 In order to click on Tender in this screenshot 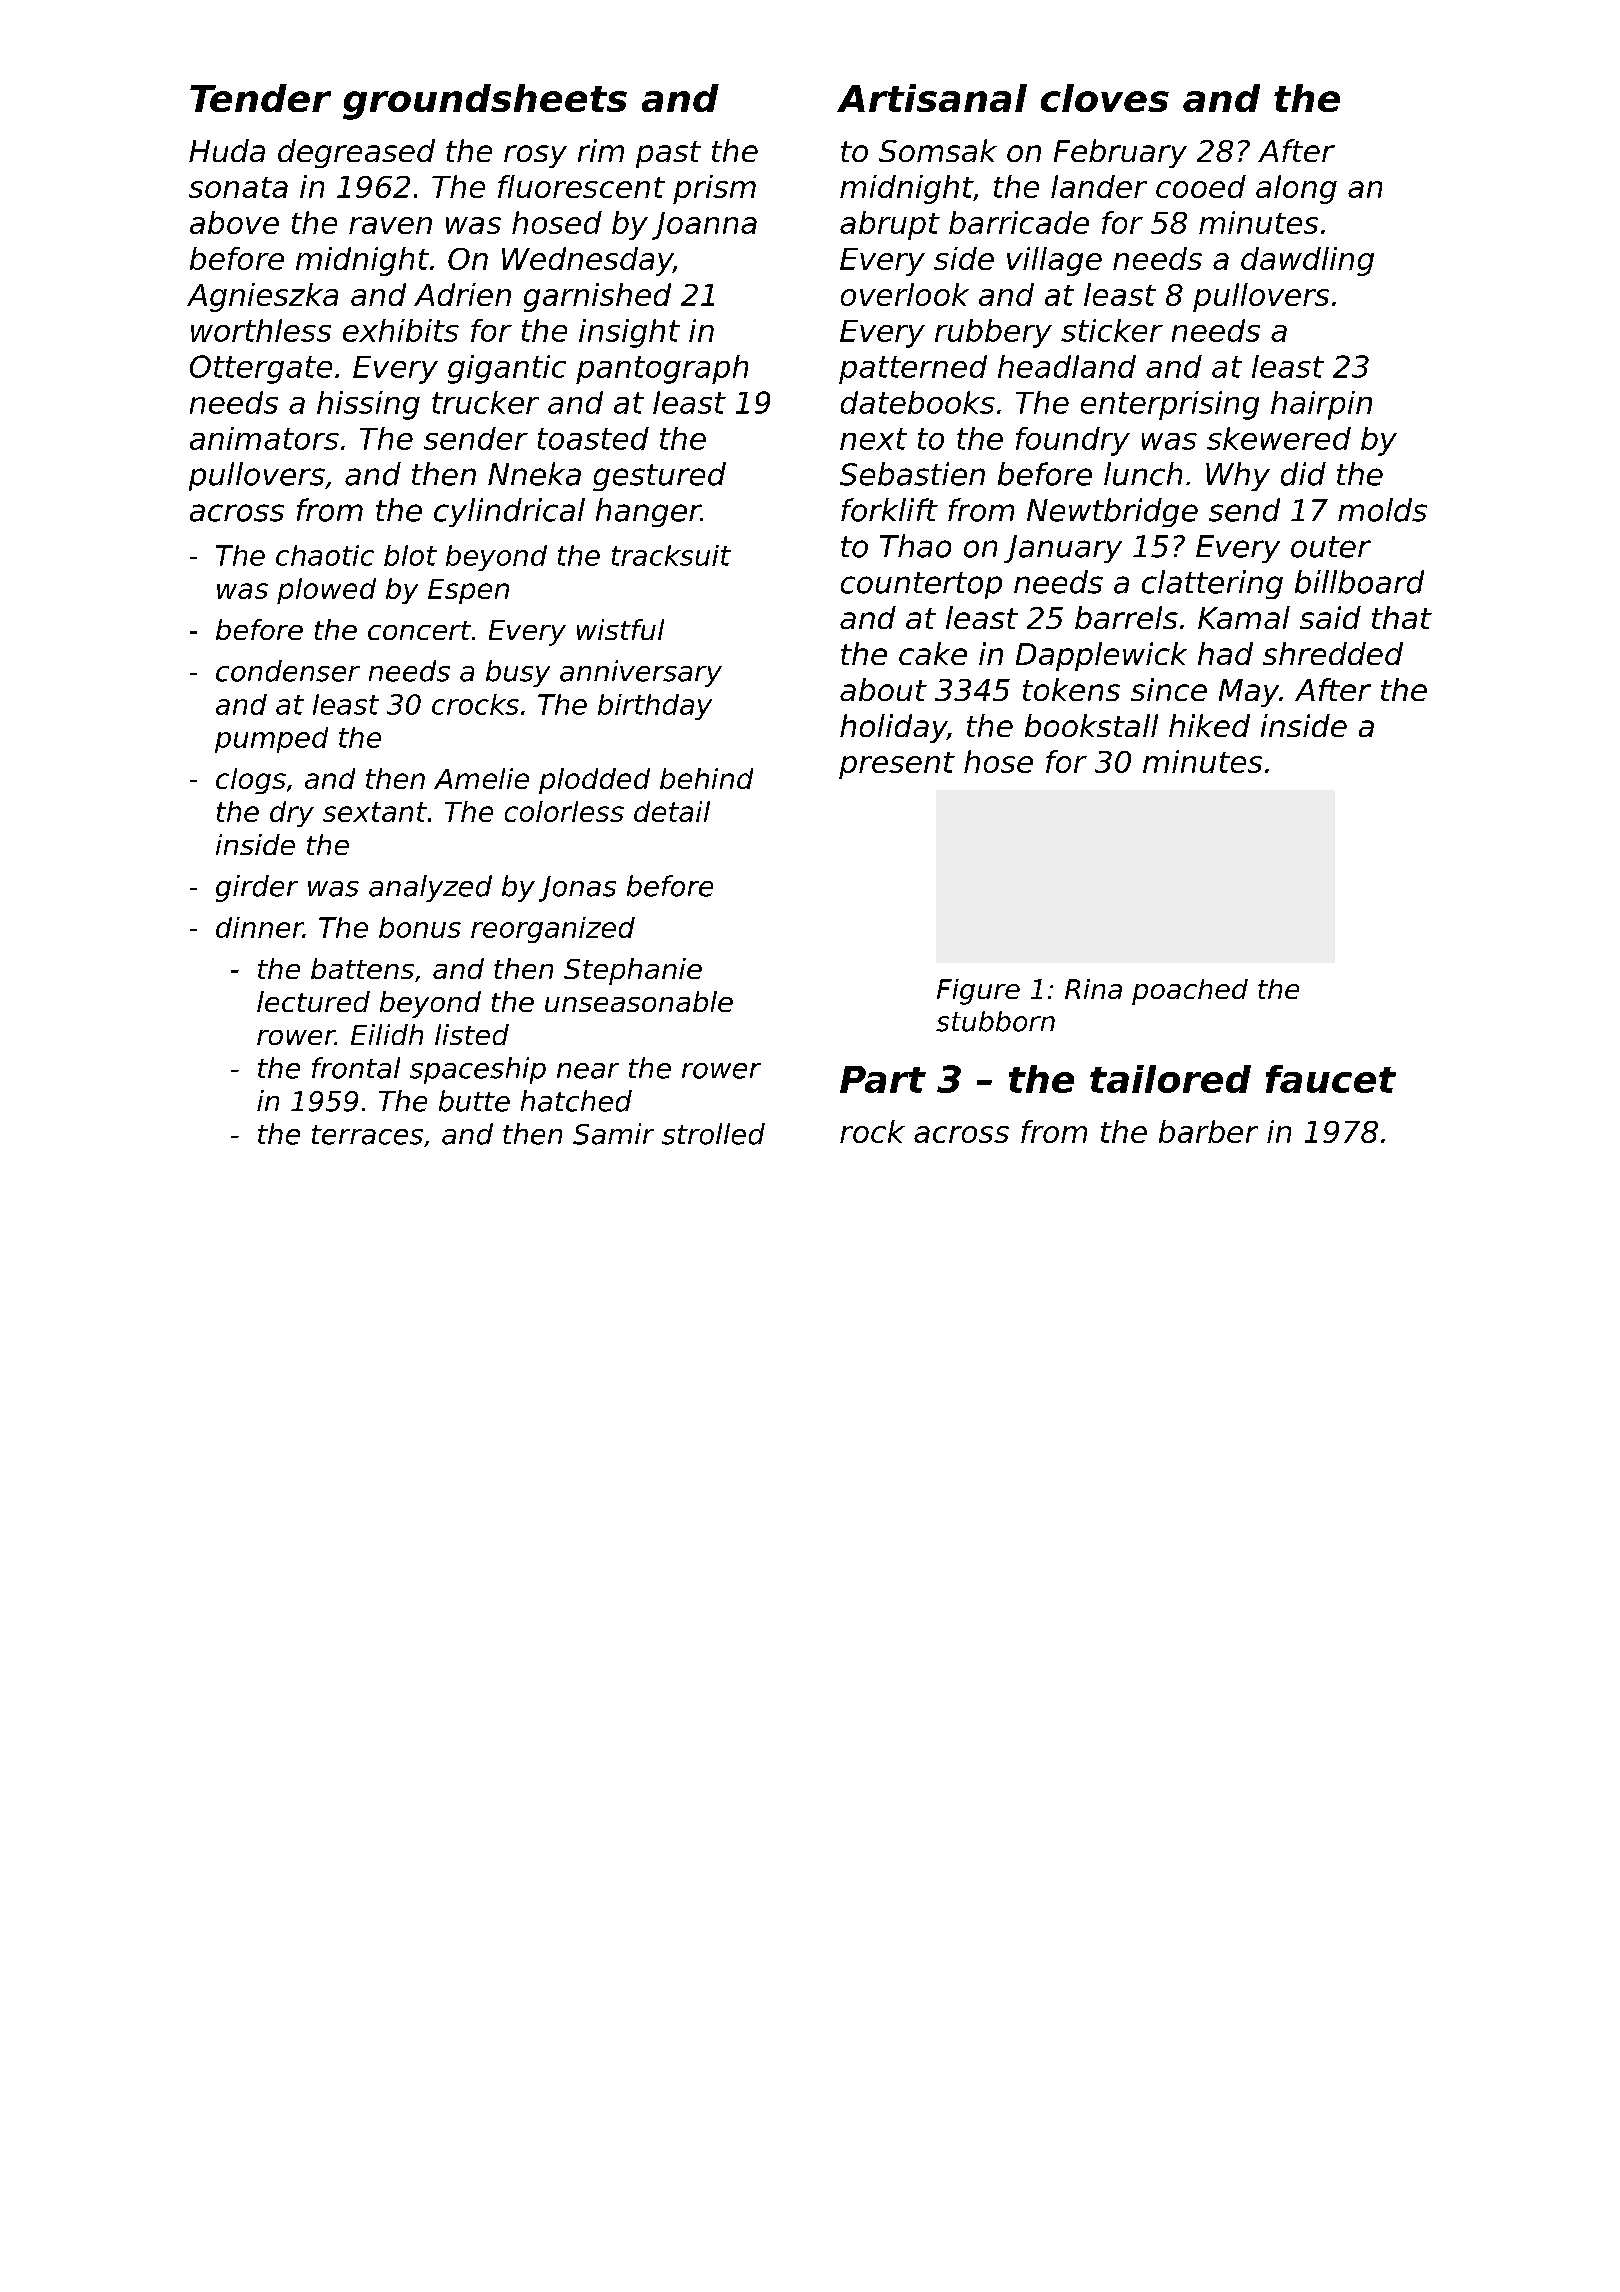, I will do `click(260, 98)`.
